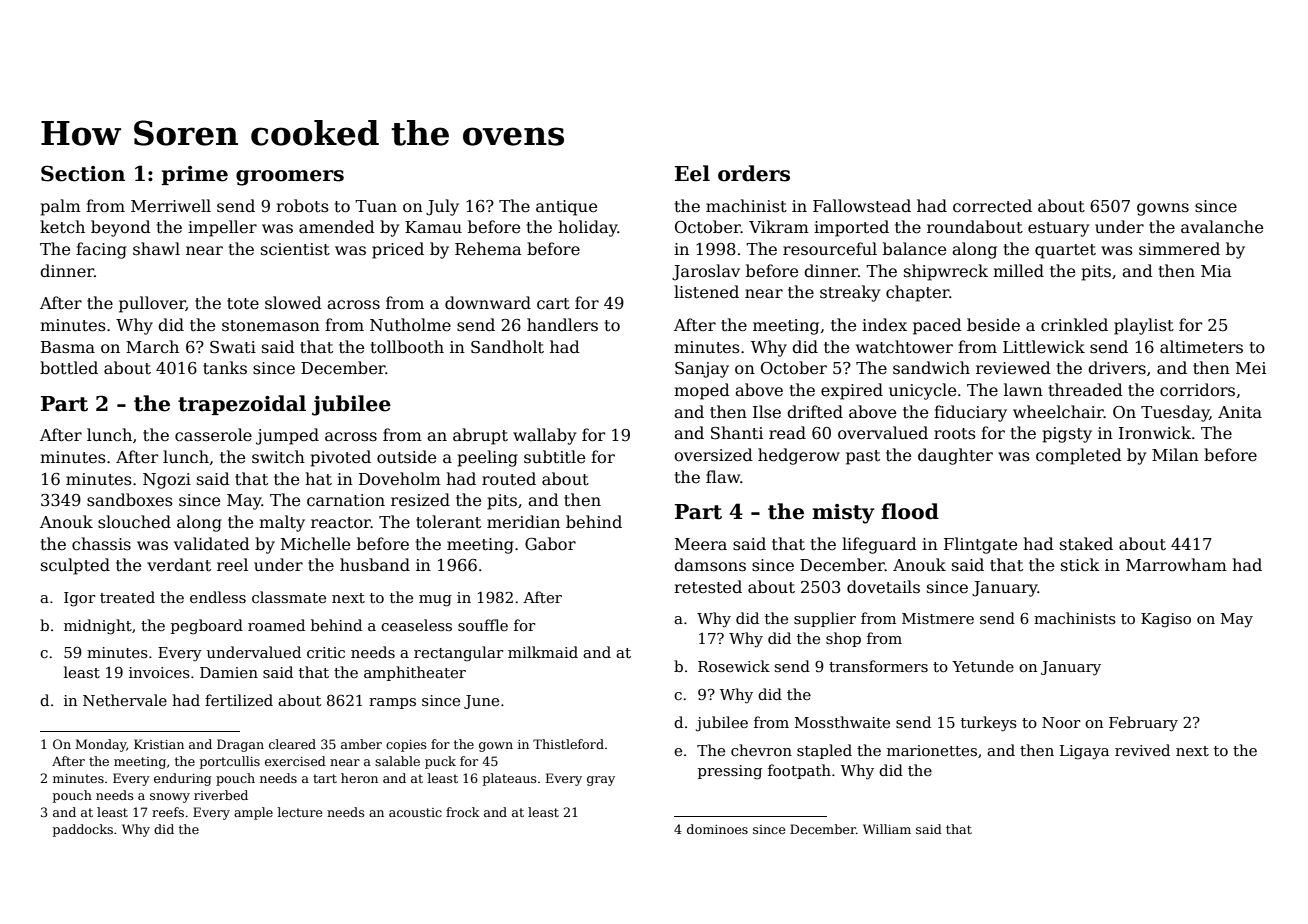 This screenshot has width=1308, height=924. Describe the element at coordinates (98, 627) in the screenshot. I see `midnight` at that location.
